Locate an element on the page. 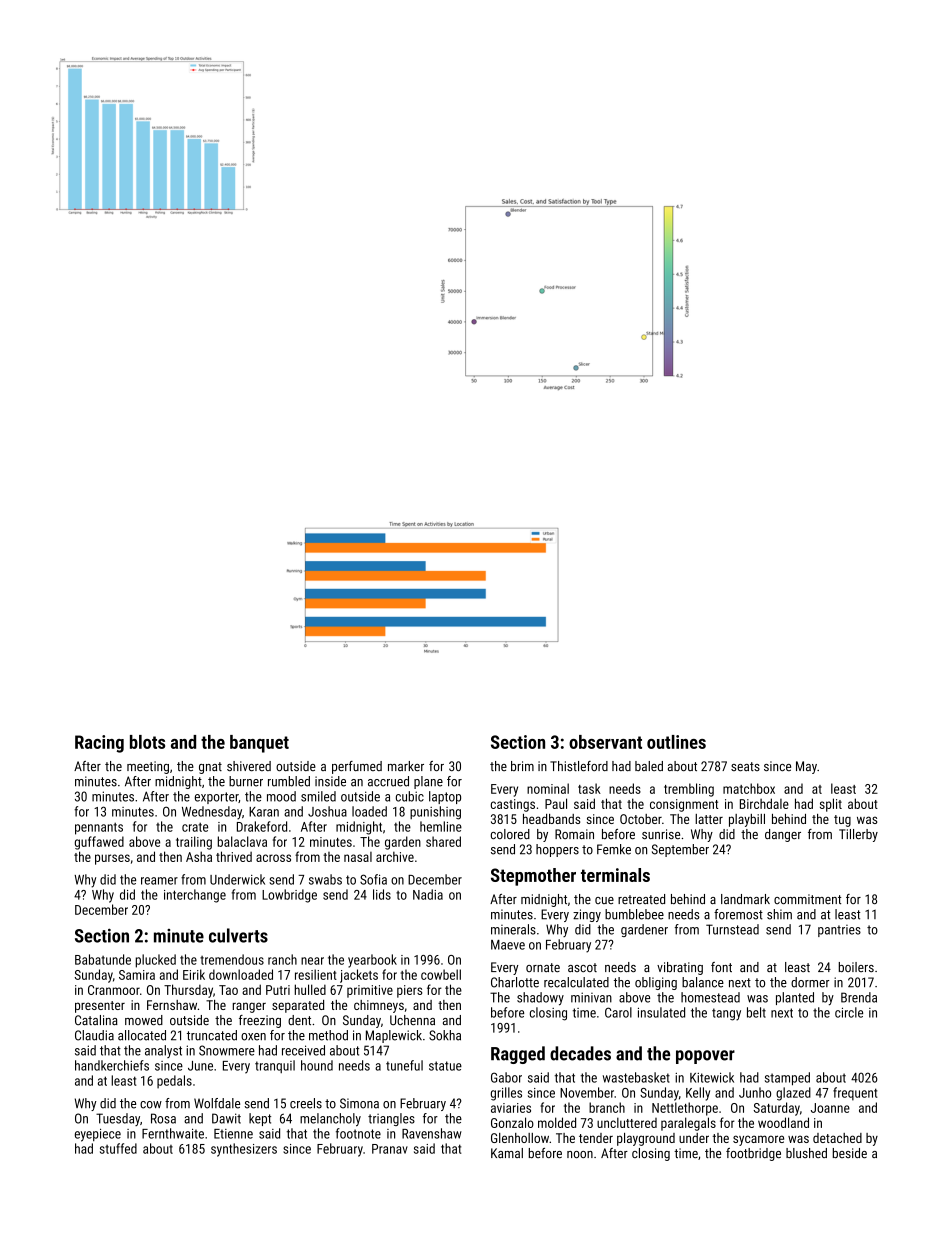  Maeve is located at coordinates (508, 945).
